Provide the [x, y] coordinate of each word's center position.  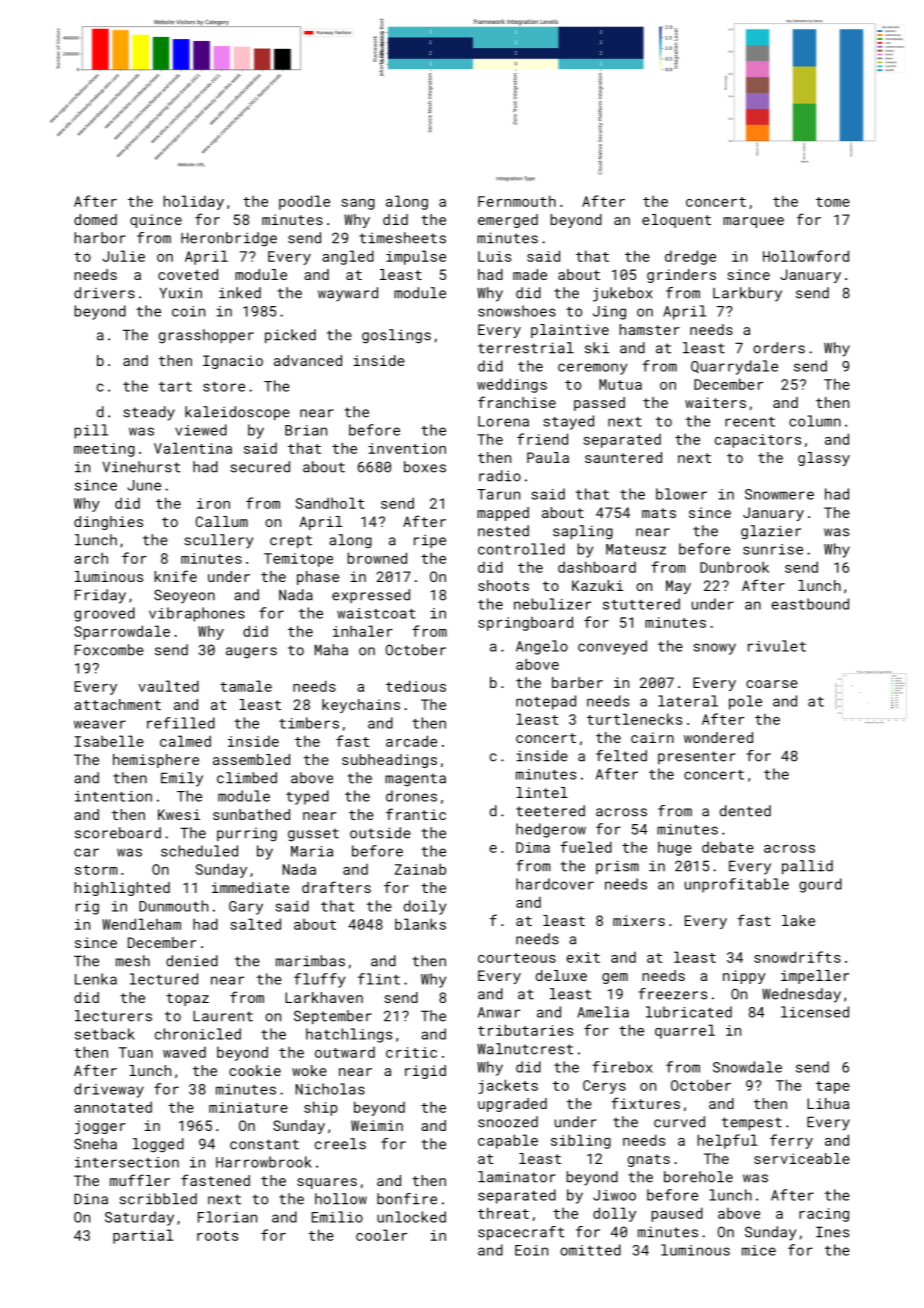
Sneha [95, 1144]
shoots [503, 585]
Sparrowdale [122, 632]
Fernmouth [517, 201]
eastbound [810, 604]
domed [95, 219]
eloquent [676, 221]
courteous [517, 958]
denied [192, 961]
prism [617, 867]
